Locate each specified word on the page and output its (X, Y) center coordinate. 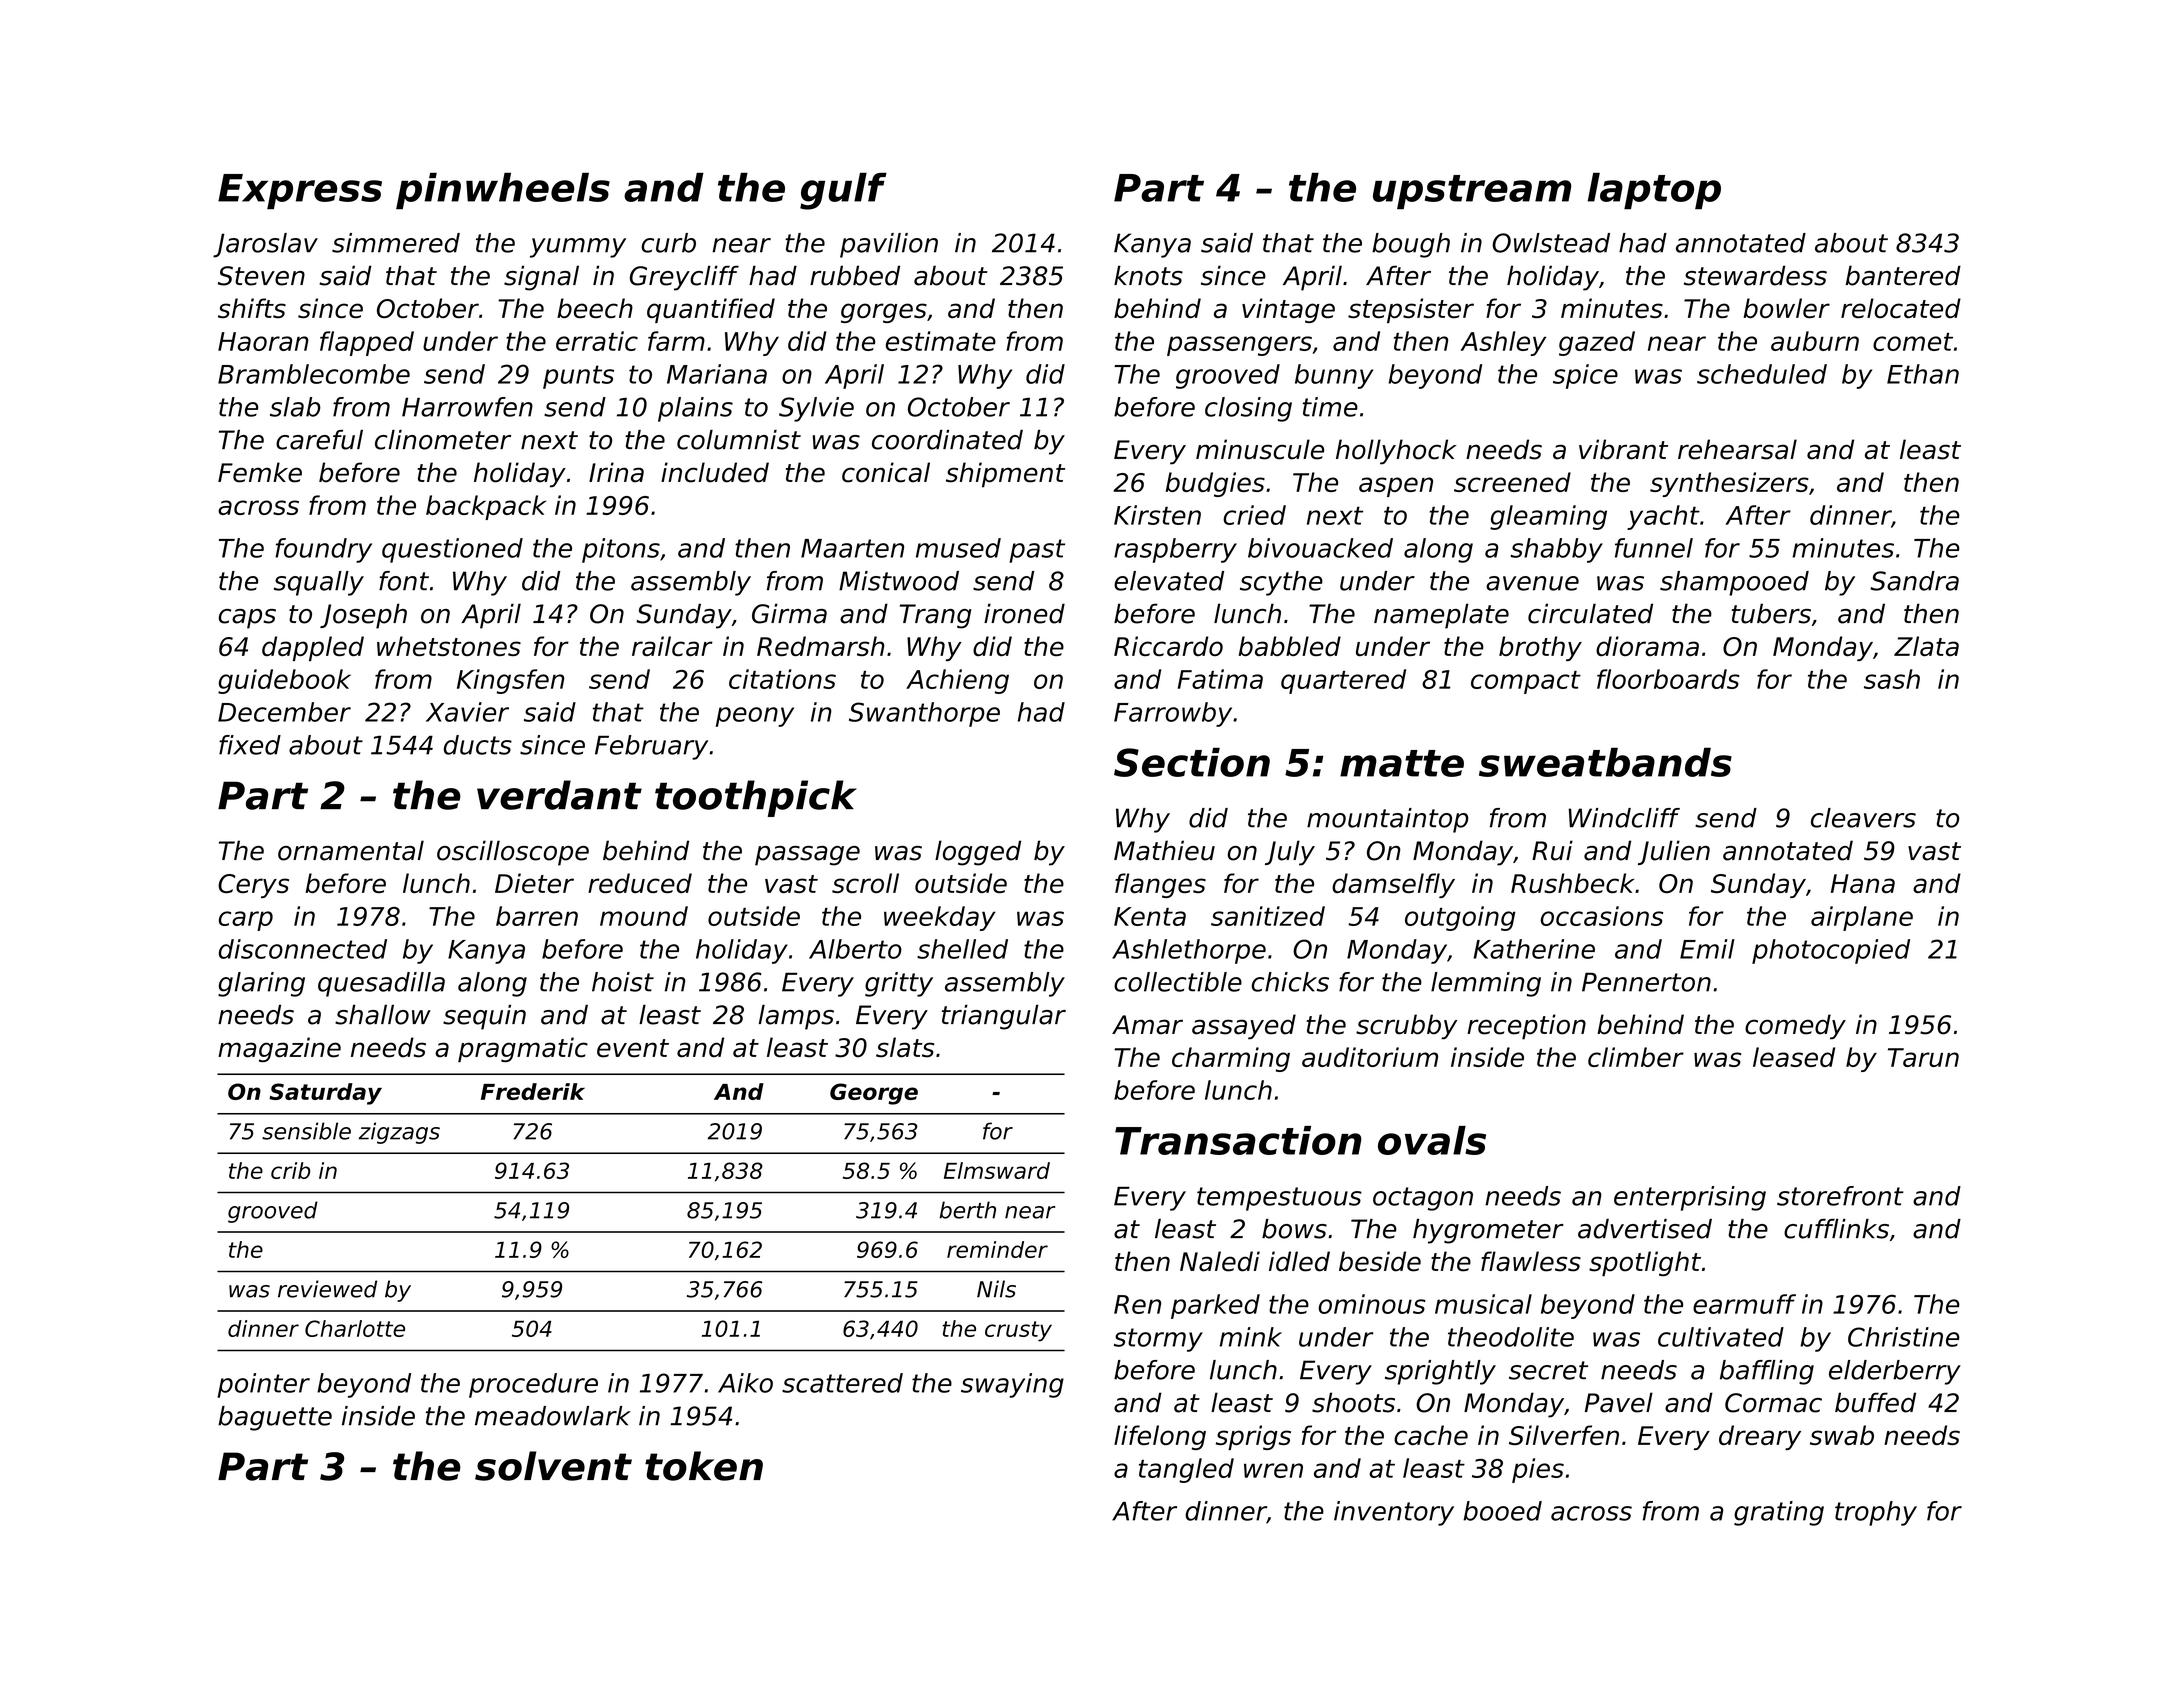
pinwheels (503, 191)
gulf (843, 191)
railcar (672, 646)
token (704, 1466)
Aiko (745, 1383)
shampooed (1734, 583)
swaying (1012, 1385)
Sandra (1914, 581)
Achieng (957, 681)
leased (1794, 1057)
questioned (452, 550)
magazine (279, 1049)
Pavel (1619, 1402)
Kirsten (1157, 515)
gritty (899, 984)
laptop (1654, 191)
